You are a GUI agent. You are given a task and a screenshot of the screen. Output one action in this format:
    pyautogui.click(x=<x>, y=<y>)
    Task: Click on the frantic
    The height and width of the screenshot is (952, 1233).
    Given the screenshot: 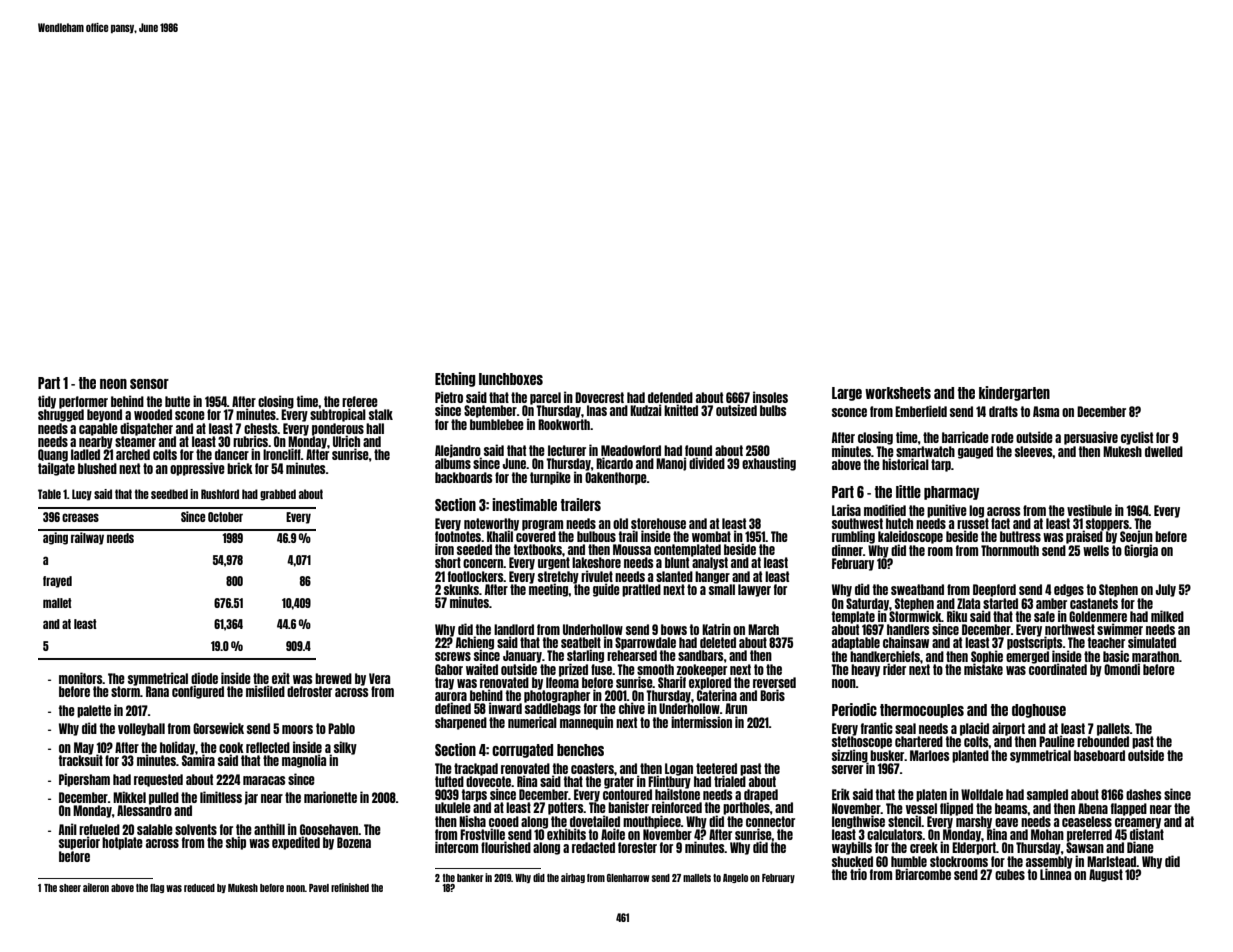 What is the action you would take?
    pyautogui.click(x=877, y=728)
